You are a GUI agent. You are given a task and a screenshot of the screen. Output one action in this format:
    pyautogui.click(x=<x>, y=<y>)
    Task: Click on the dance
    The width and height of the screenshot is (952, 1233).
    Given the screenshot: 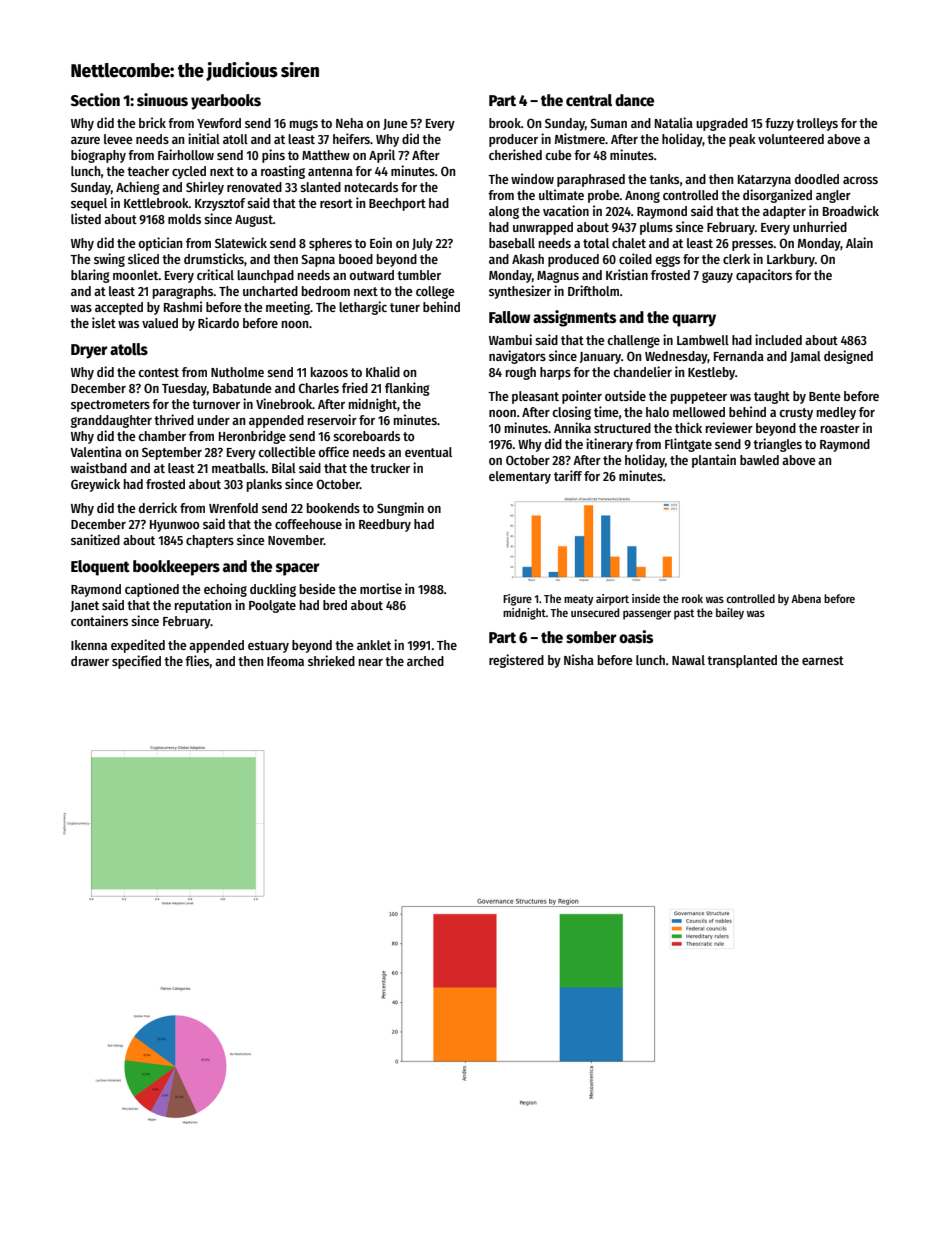 What is the action you would take?
    pyautogui.click(x=634, y=100)
